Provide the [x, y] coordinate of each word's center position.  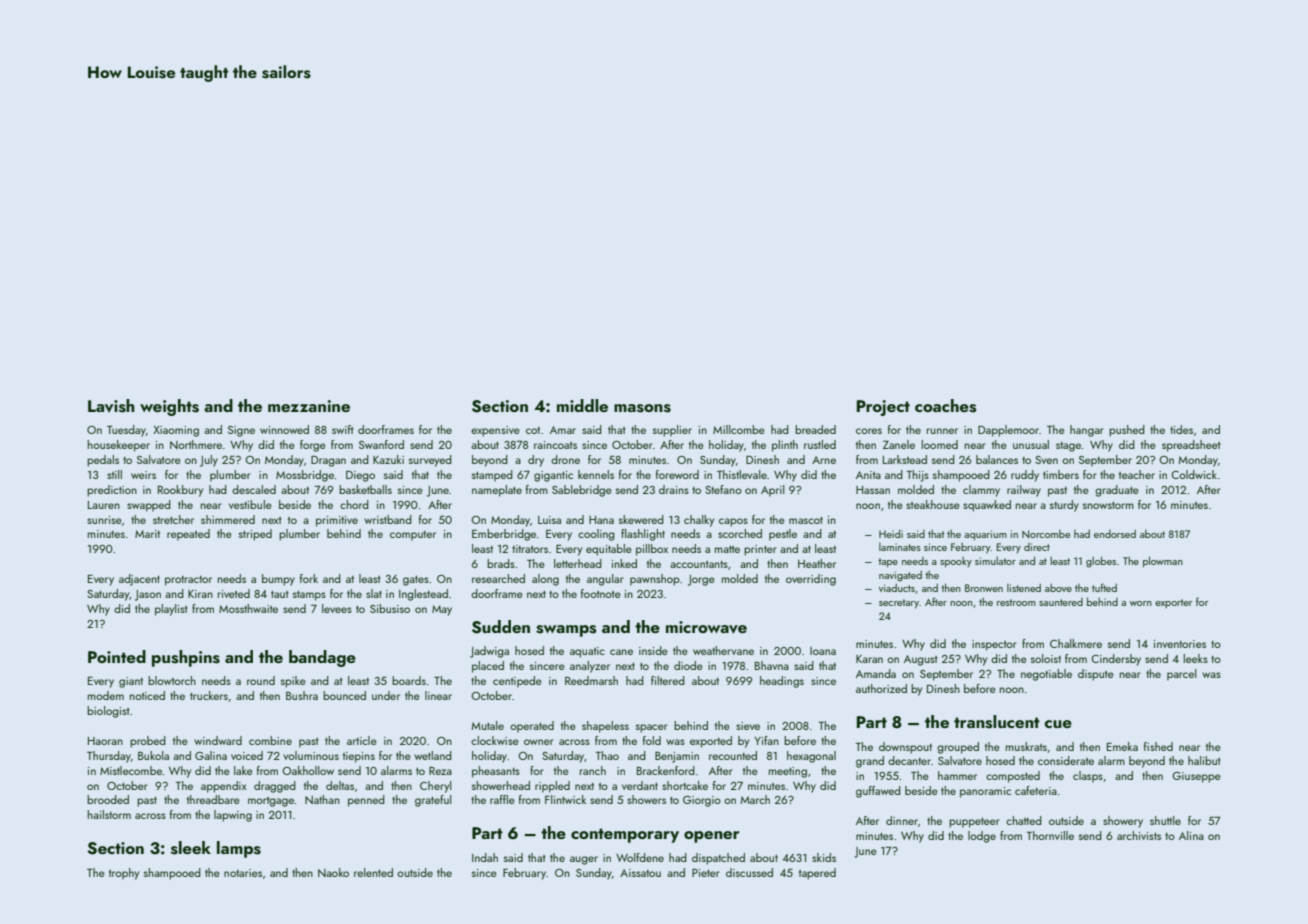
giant [131, 682]
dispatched [718, 859]
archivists [1139, 835]
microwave [706, 627]
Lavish [111, 406]
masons [642, 408]
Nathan [322, 799]
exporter [1173, 603]
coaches [945, 406]
